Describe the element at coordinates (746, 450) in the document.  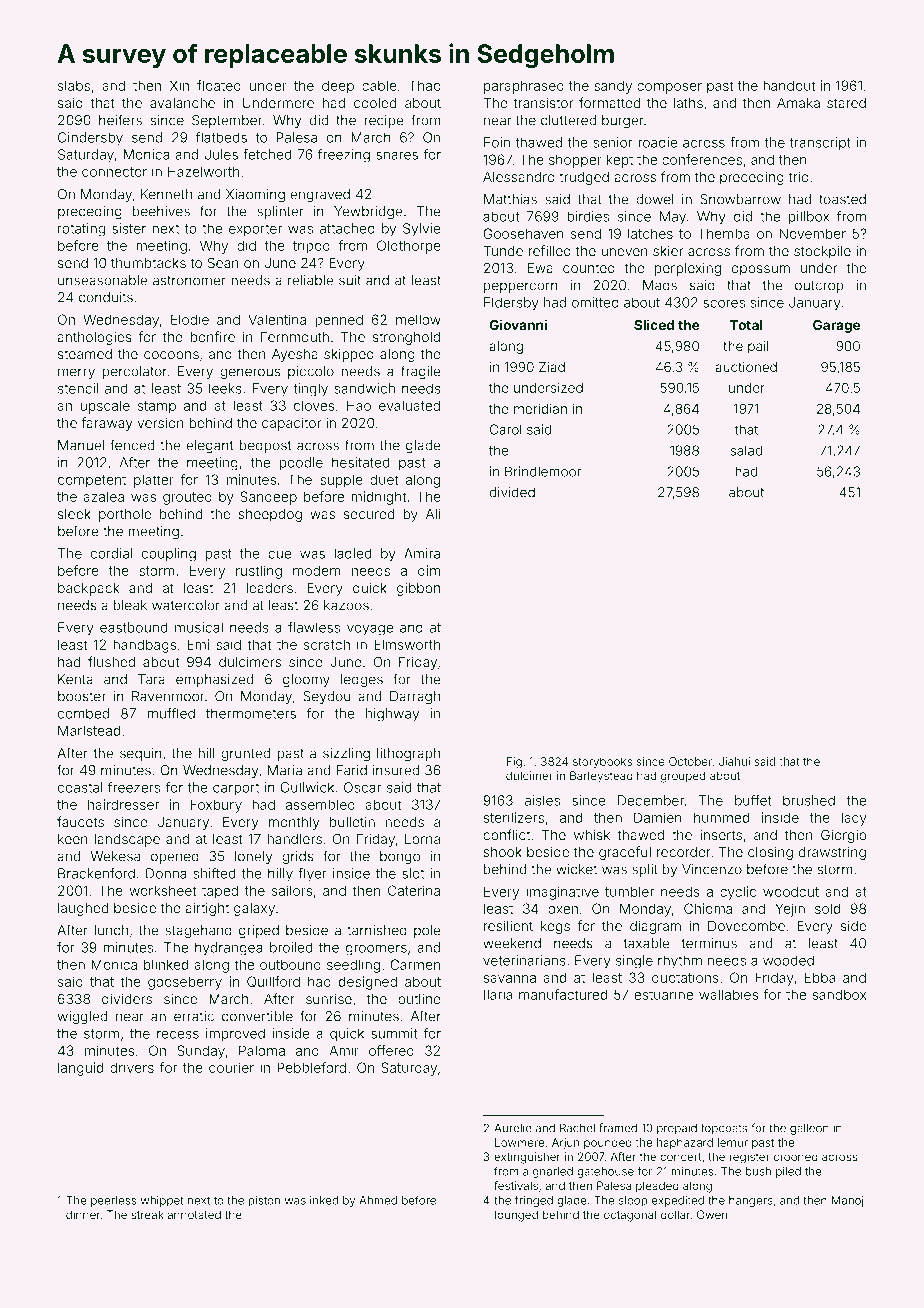
I see `salad` at that location.
